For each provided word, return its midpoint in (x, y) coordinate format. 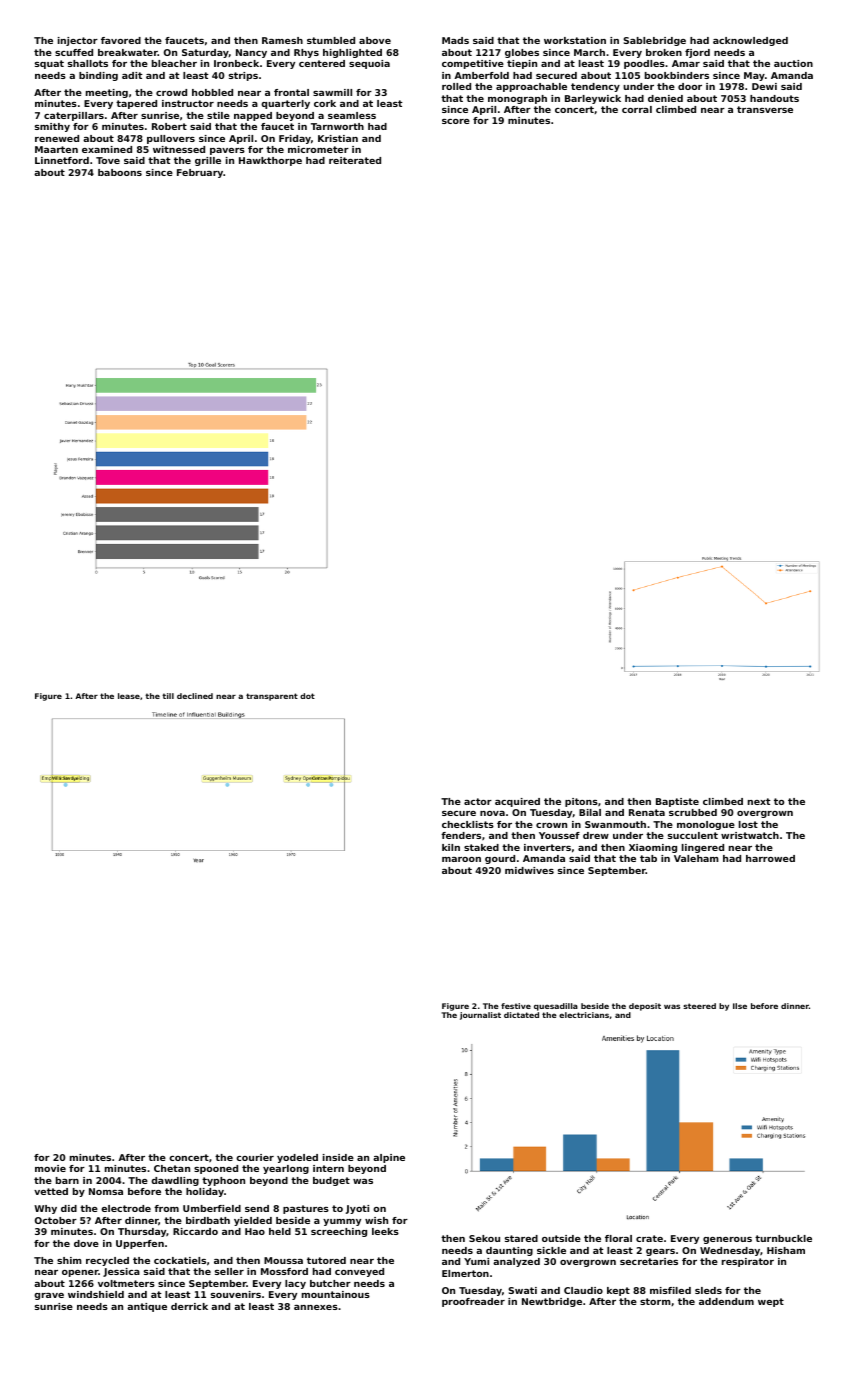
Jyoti (357, 1209)
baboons (120, 172)
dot (307, 696)
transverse (765, 109)
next (759, 801)
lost (748, 824)
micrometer (318, 149)
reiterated (355, 160)
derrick (189, 1306)
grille (208, 161)
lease (129, 696)
